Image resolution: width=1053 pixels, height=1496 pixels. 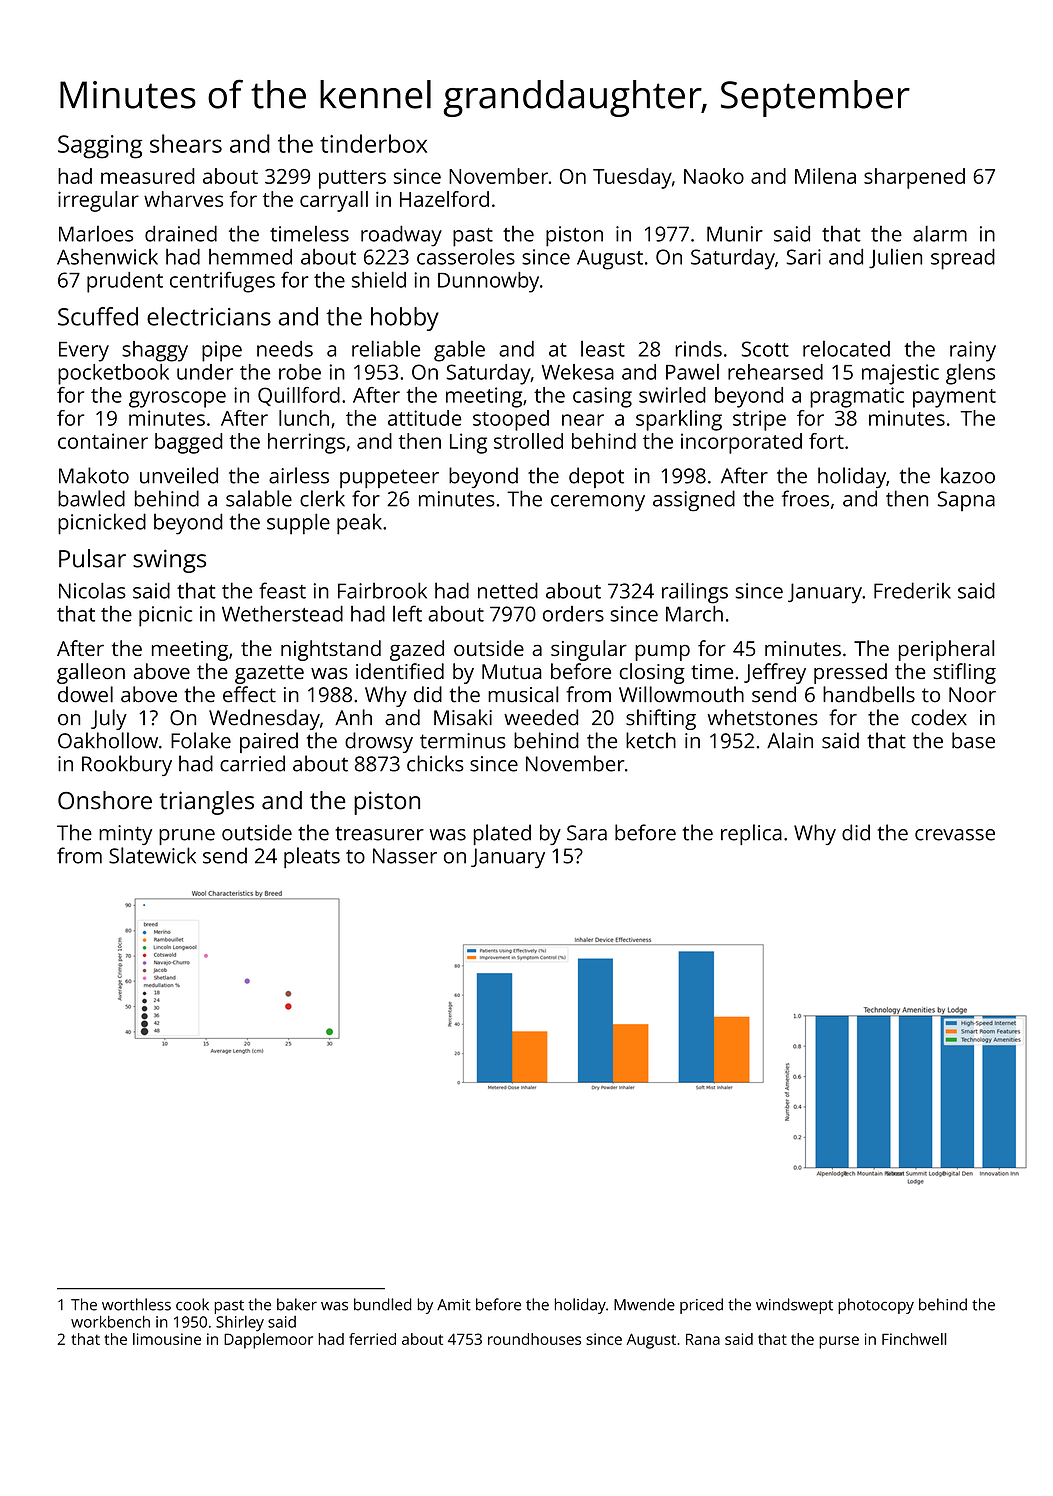 What do you see at coordinates (405, 856) in the document?
I see `Nasser` at bounding box center [405, 856].
